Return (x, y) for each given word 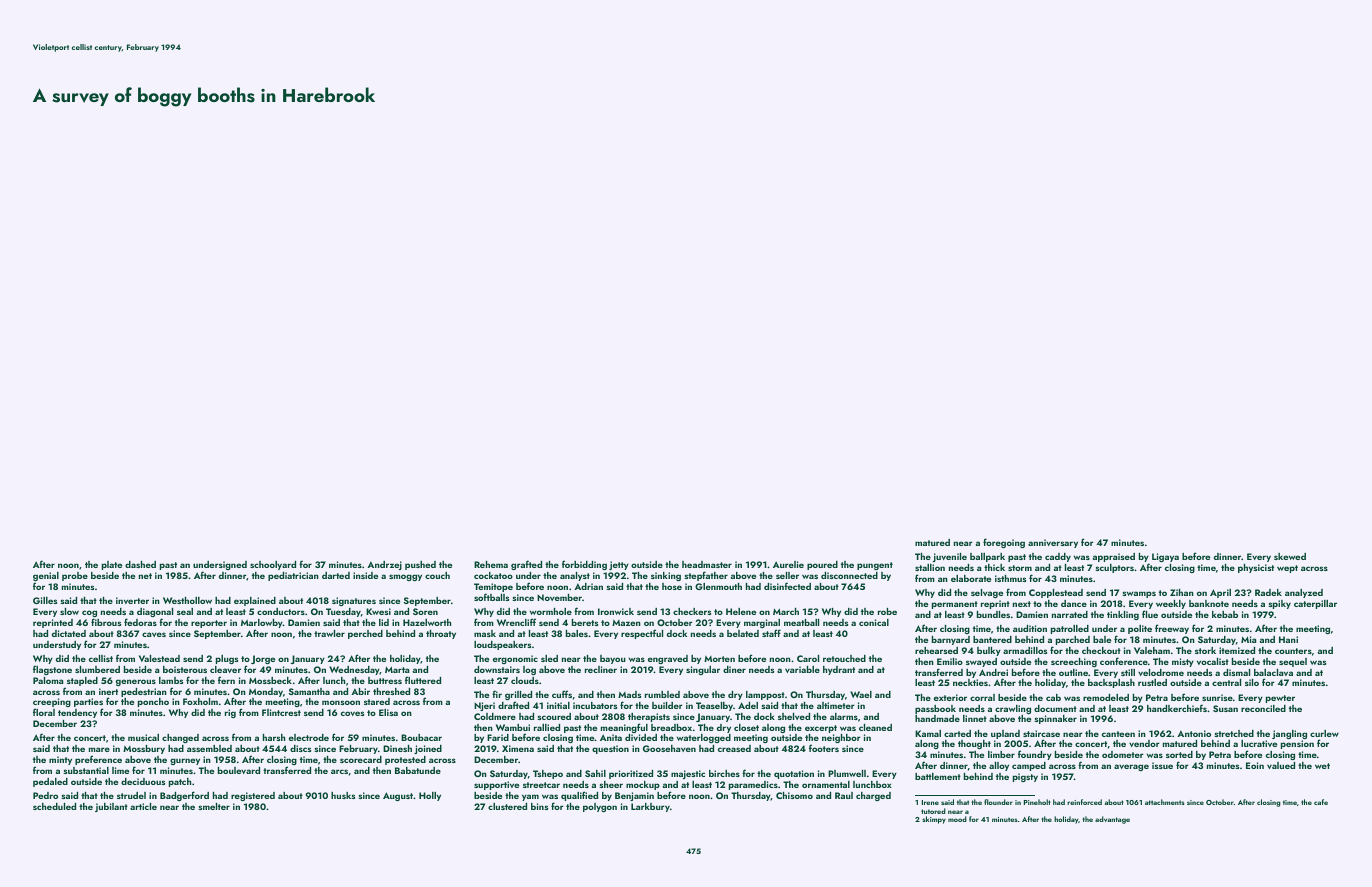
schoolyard (273, 565)
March (786, 611)
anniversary (1053, 543)
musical (143, 737)
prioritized (631, 774)
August (398, 796)
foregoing (1004, 543)
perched (365, 634)
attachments (1165, 802)
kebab (1225, 614)
